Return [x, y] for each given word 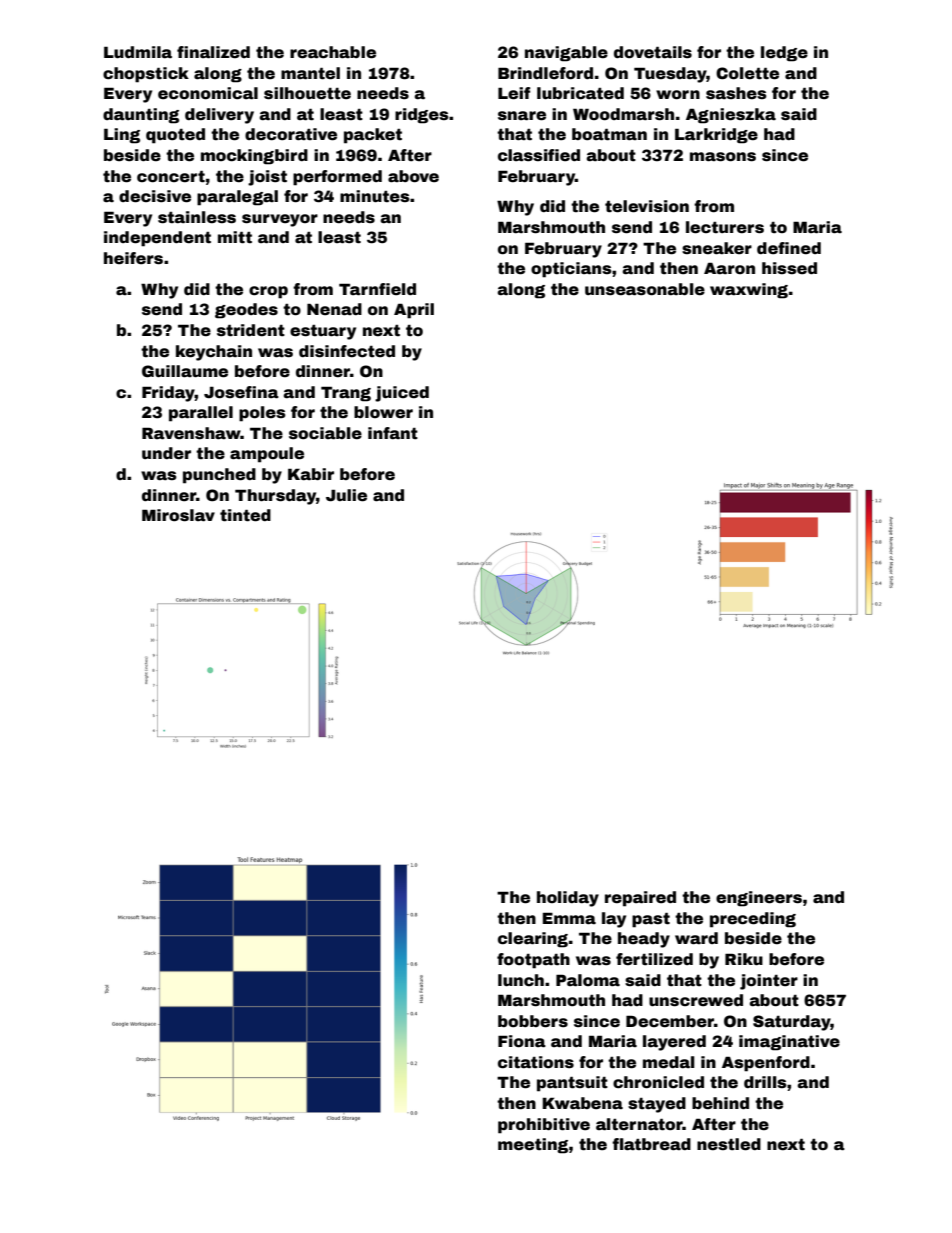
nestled [729, 1144]
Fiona [522, 1041]
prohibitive [544, 1126]
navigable [566, 54]
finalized [213, 52]
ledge [784, 54]
